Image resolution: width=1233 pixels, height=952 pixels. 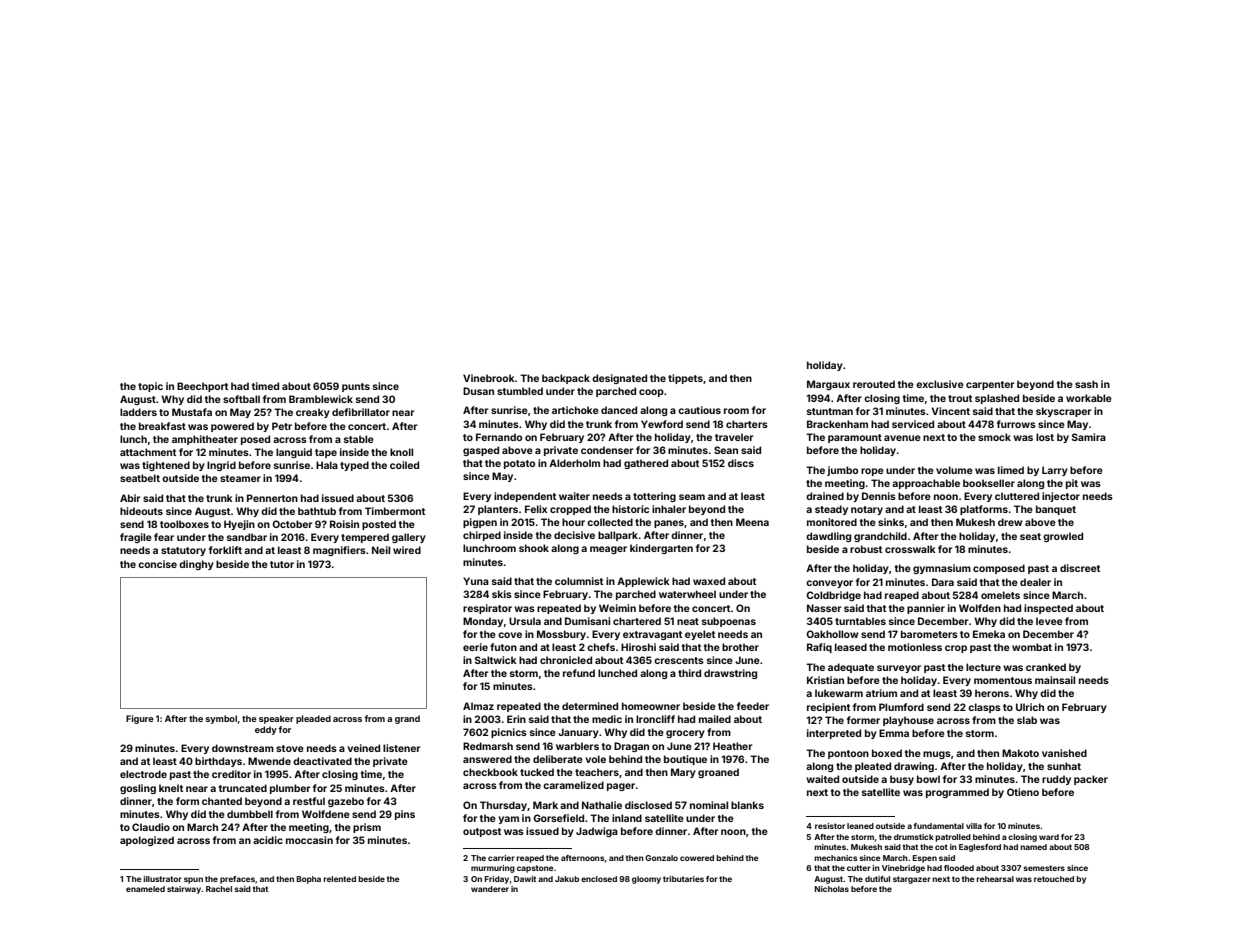 I want to click on topic, so click(x=150, y=387).
